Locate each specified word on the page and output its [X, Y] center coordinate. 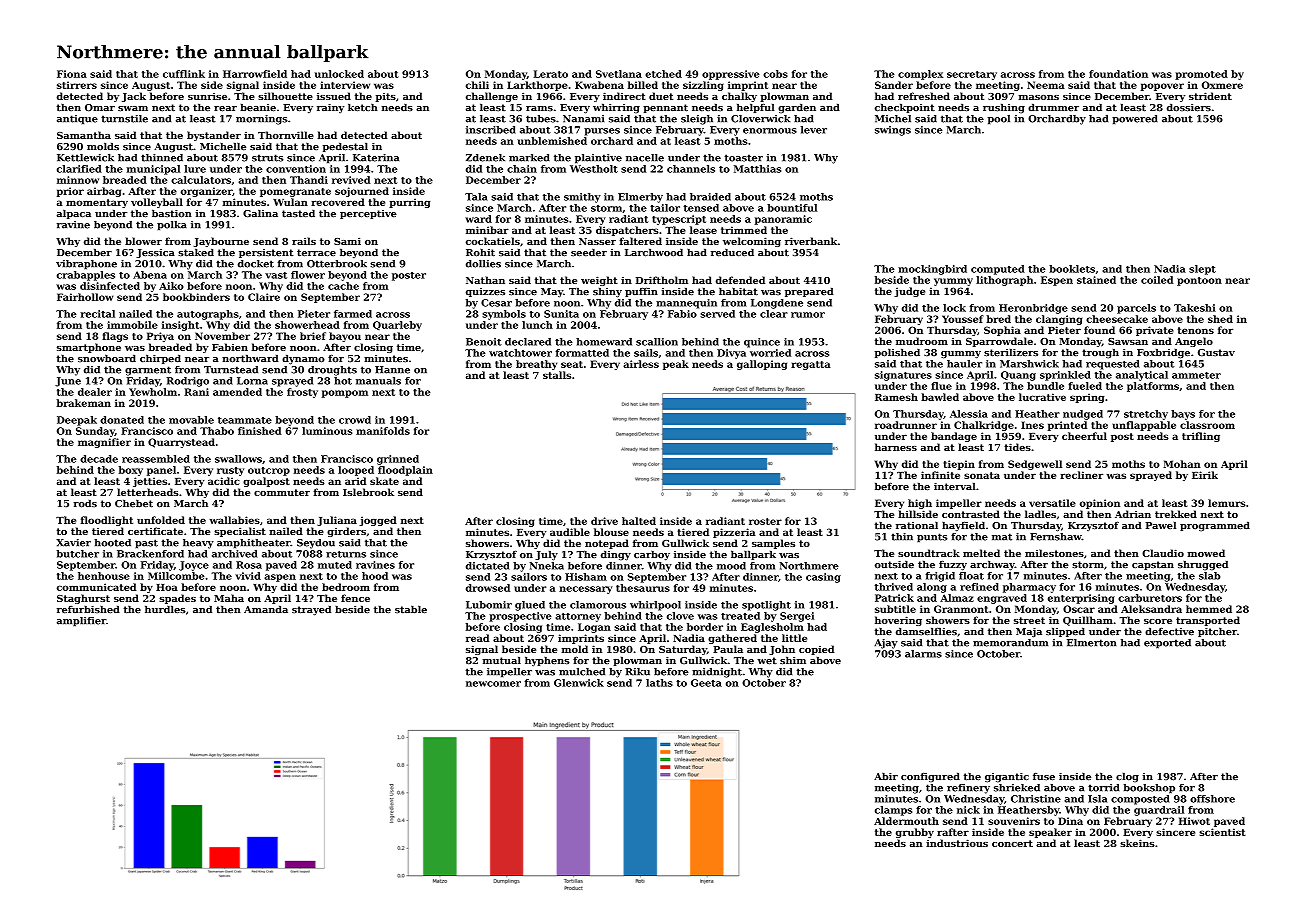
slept [1202, 270]
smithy [582, 198]
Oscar [1079, 609]
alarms [923, 654]
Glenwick [579, 683]
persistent [266, 253]
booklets [1072, 269]
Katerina [376, 158]
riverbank [811, 241]
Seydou [316, 544]
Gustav [1216, 353]
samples [773, 544]
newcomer [493, 684]
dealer [95, 392]
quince [762, 343]
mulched [582, 672]
